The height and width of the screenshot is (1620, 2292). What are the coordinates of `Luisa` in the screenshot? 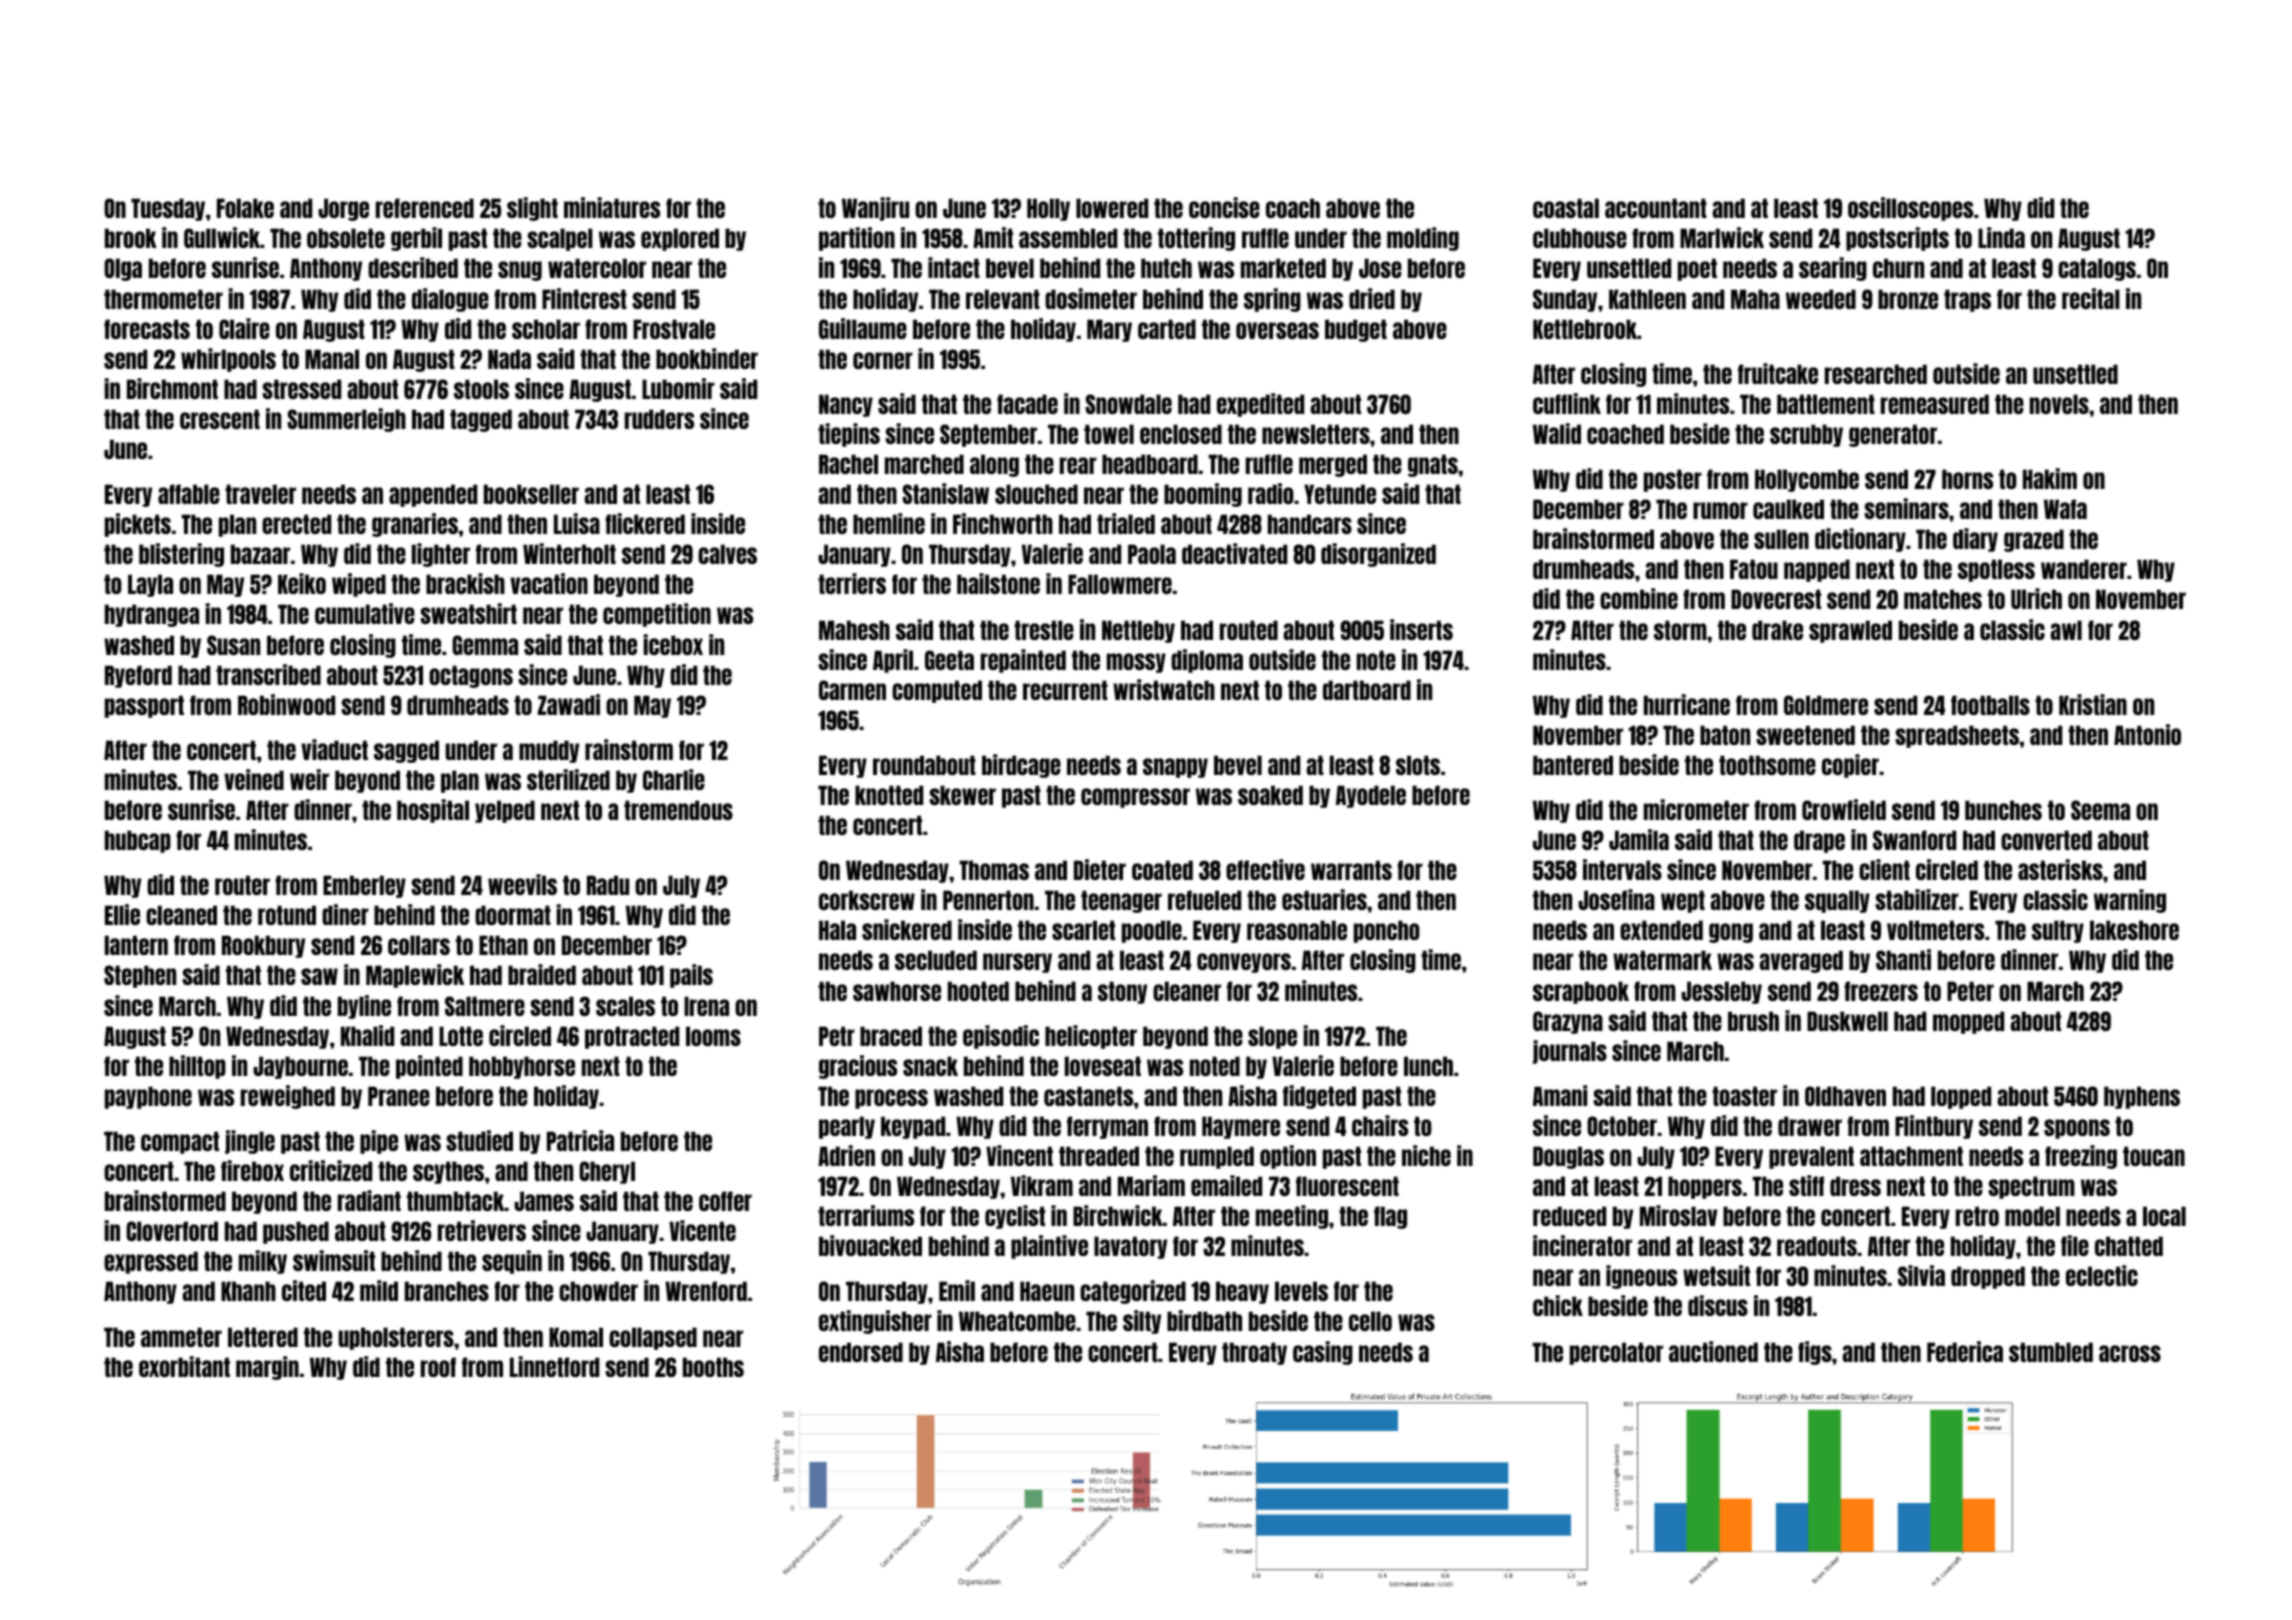 It's located at (577, 523).
